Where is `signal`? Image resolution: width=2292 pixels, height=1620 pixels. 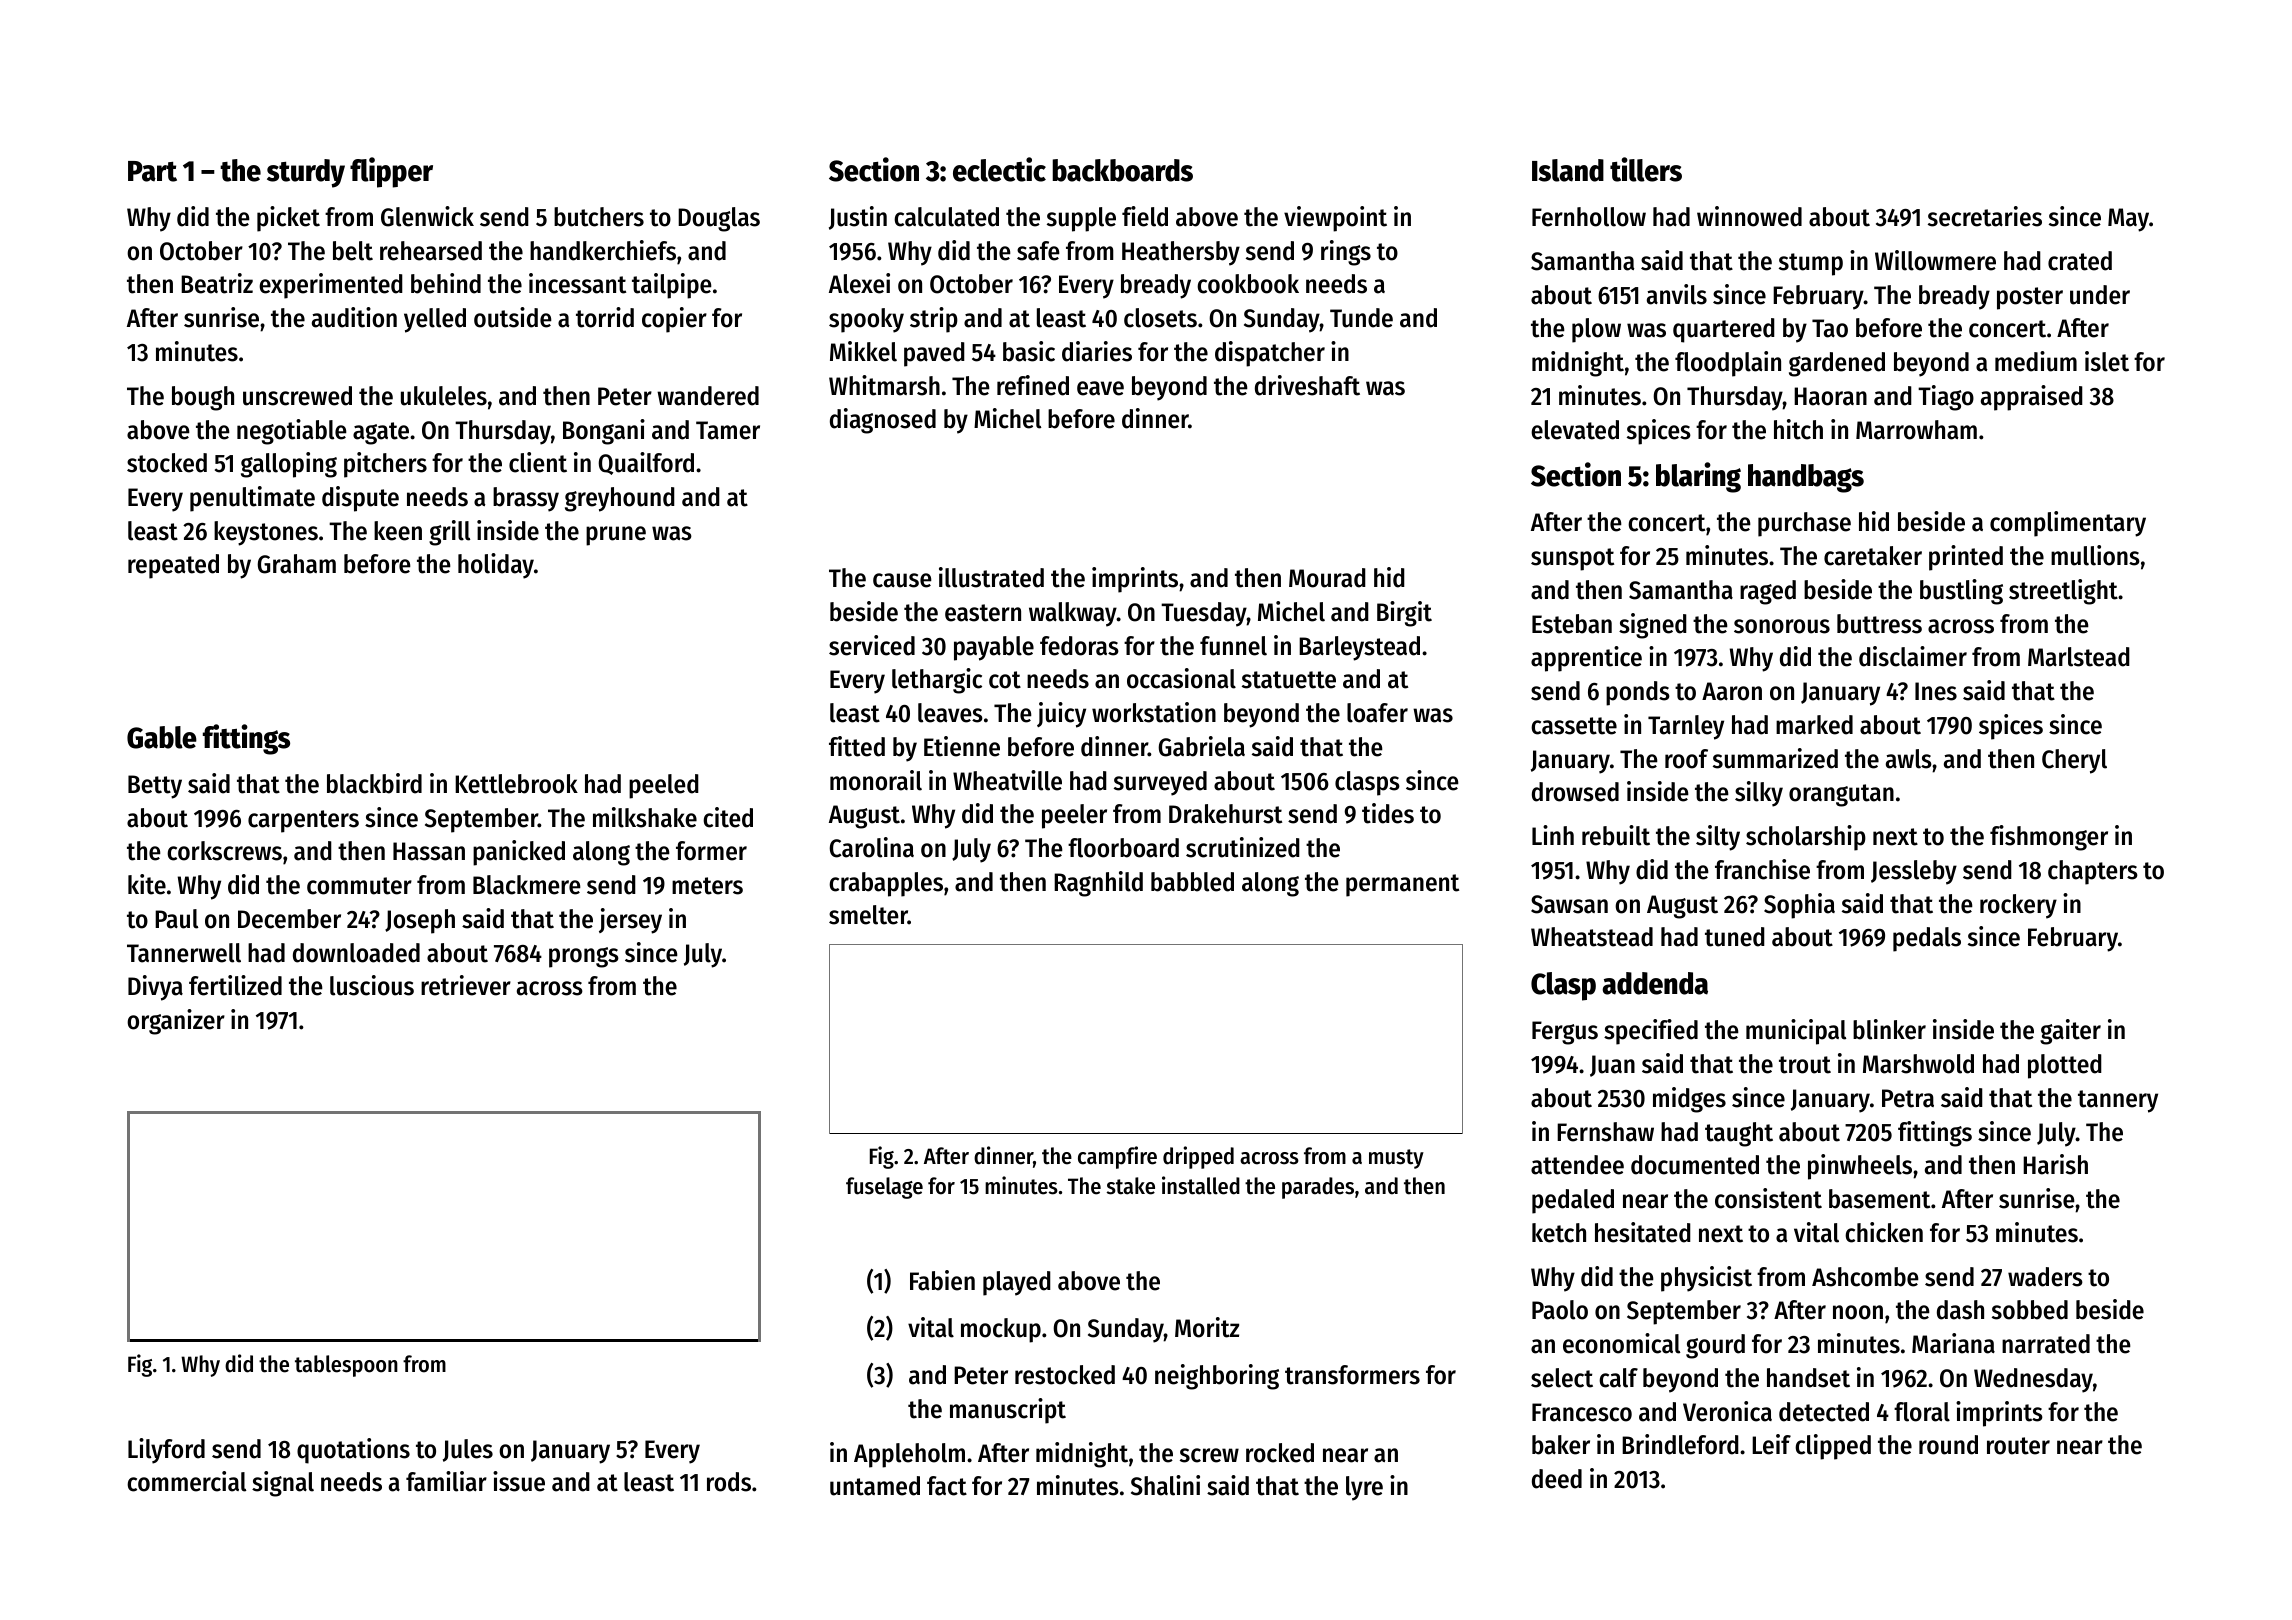
signal is located at coordinates (283, 1484).
